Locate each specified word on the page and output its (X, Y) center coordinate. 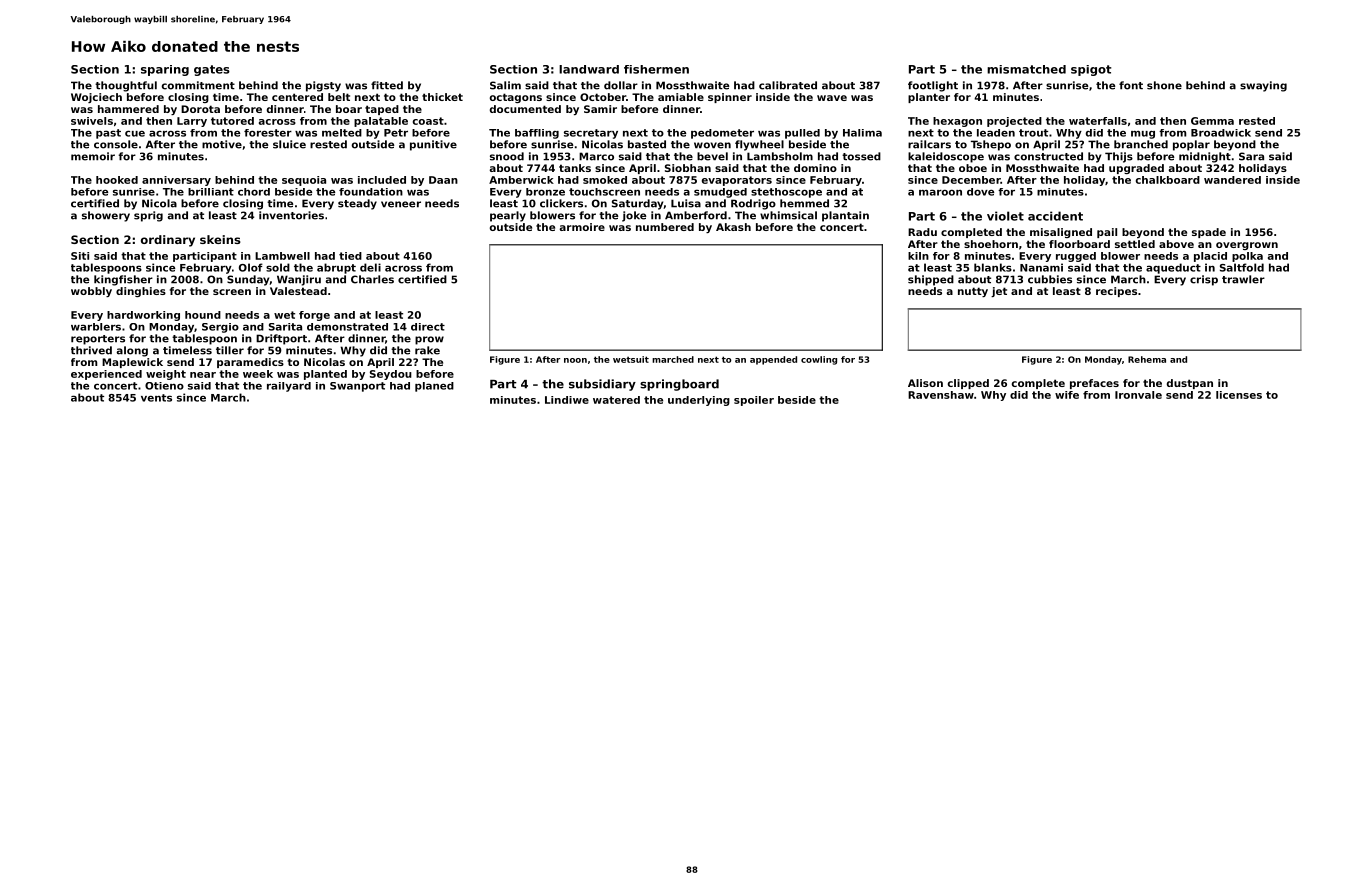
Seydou (391, 375)
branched (1141, 144)
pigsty (323, 86)
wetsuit (631, 359)
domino (815, 168)
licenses (1239, 395)
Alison (925, 383)
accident (1055, 216)
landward (589, 69)
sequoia (304, 181)
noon (575, 360)
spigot (1091, 70)
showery (106, 216)
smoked (605, 180)
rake (427, 350)
